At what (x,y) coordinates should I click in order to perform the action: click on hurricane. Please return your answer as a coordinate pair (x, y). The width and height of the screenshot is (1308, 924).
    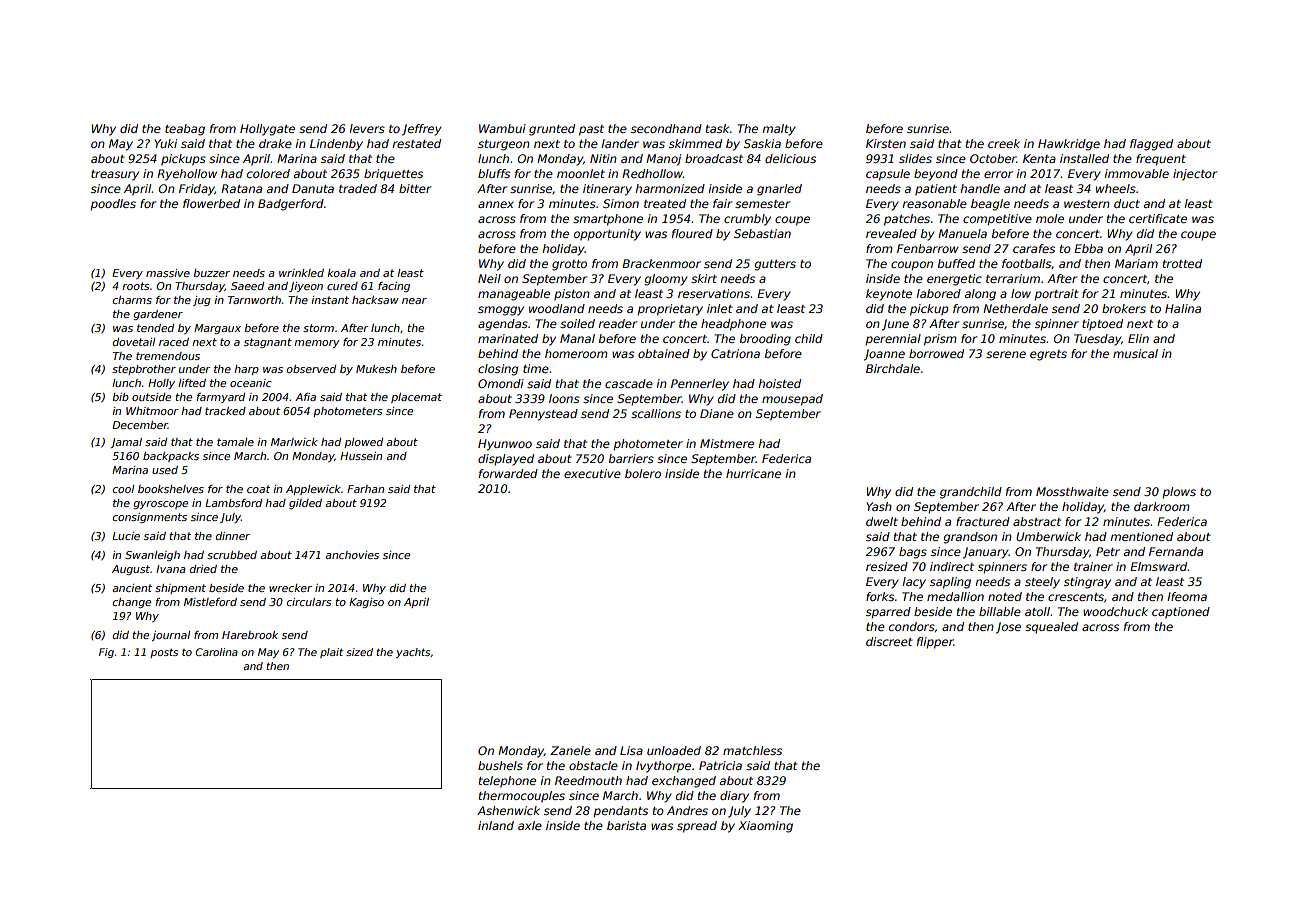
    Looking at the image, I should click on (753, 473).
